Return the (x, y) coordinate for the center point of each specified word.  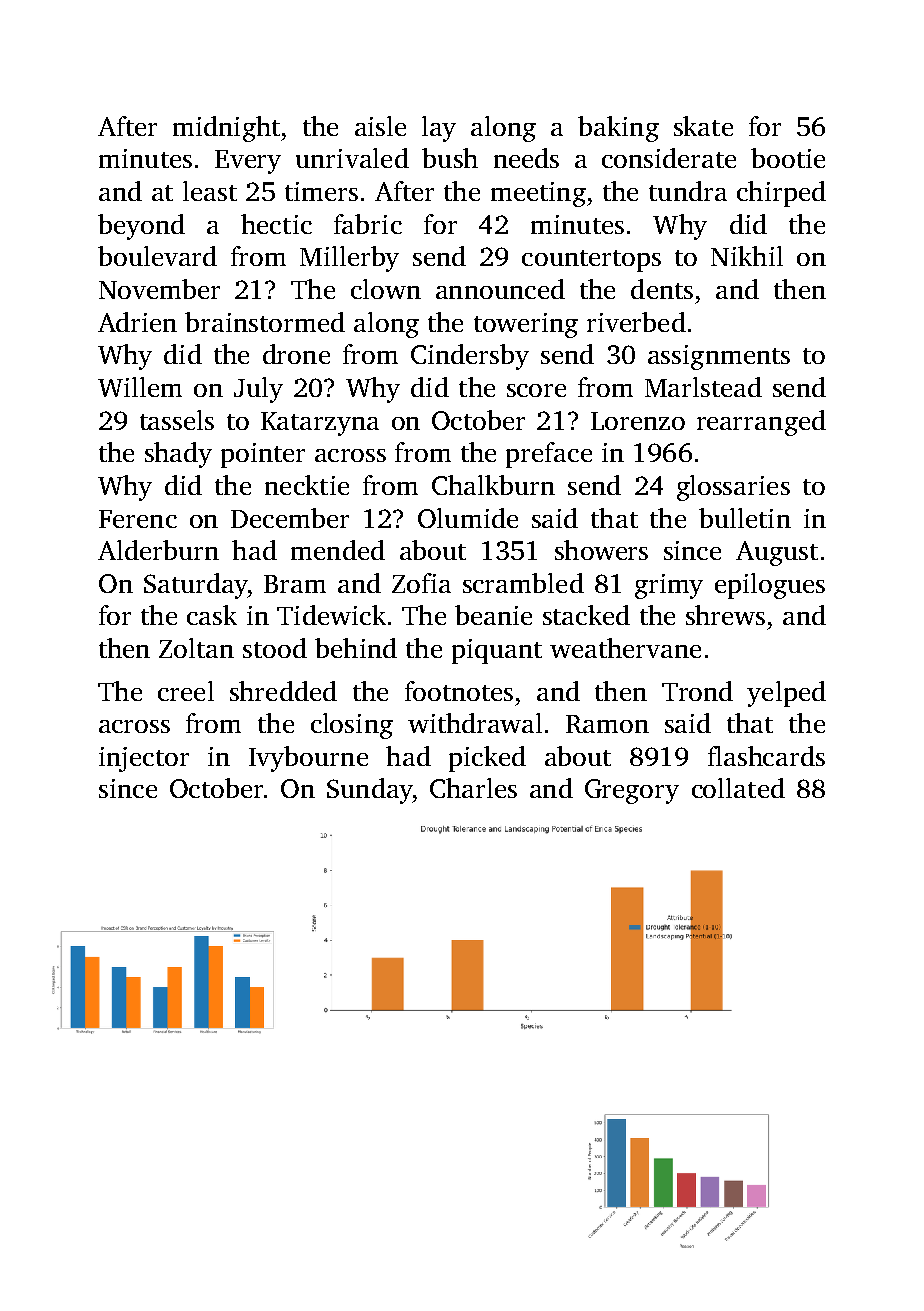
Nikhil (747, 256)
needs (526, 158)
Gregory (632, 791)
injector (144, 759)
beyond (141, 227)
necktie (307, 485)
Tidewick (331, 615)
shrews (725, 615)
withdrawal (475, 723)
